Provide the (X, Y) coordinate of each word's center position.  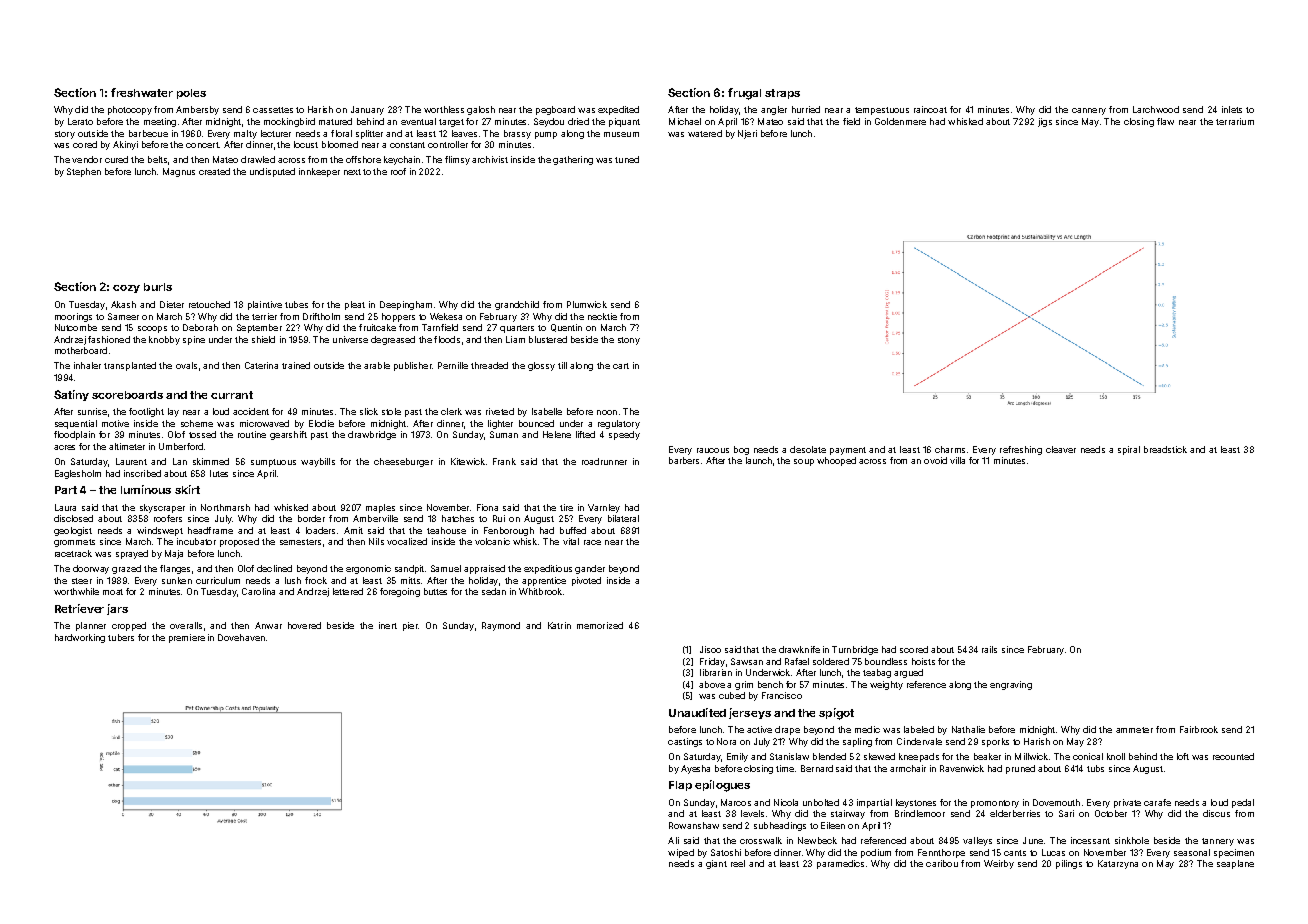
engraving (1011, 685)
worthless (444, 109)
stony (629, 341)
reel (738, 863)
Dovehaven (241, 637)
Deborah (200, 327)
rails (989, 649)
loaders (320, 530)
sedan (494, 591)
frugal (744, 94)
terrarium (1235, 121)
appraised (484, 569)
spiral (1129, 450)
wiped (681, 853)
